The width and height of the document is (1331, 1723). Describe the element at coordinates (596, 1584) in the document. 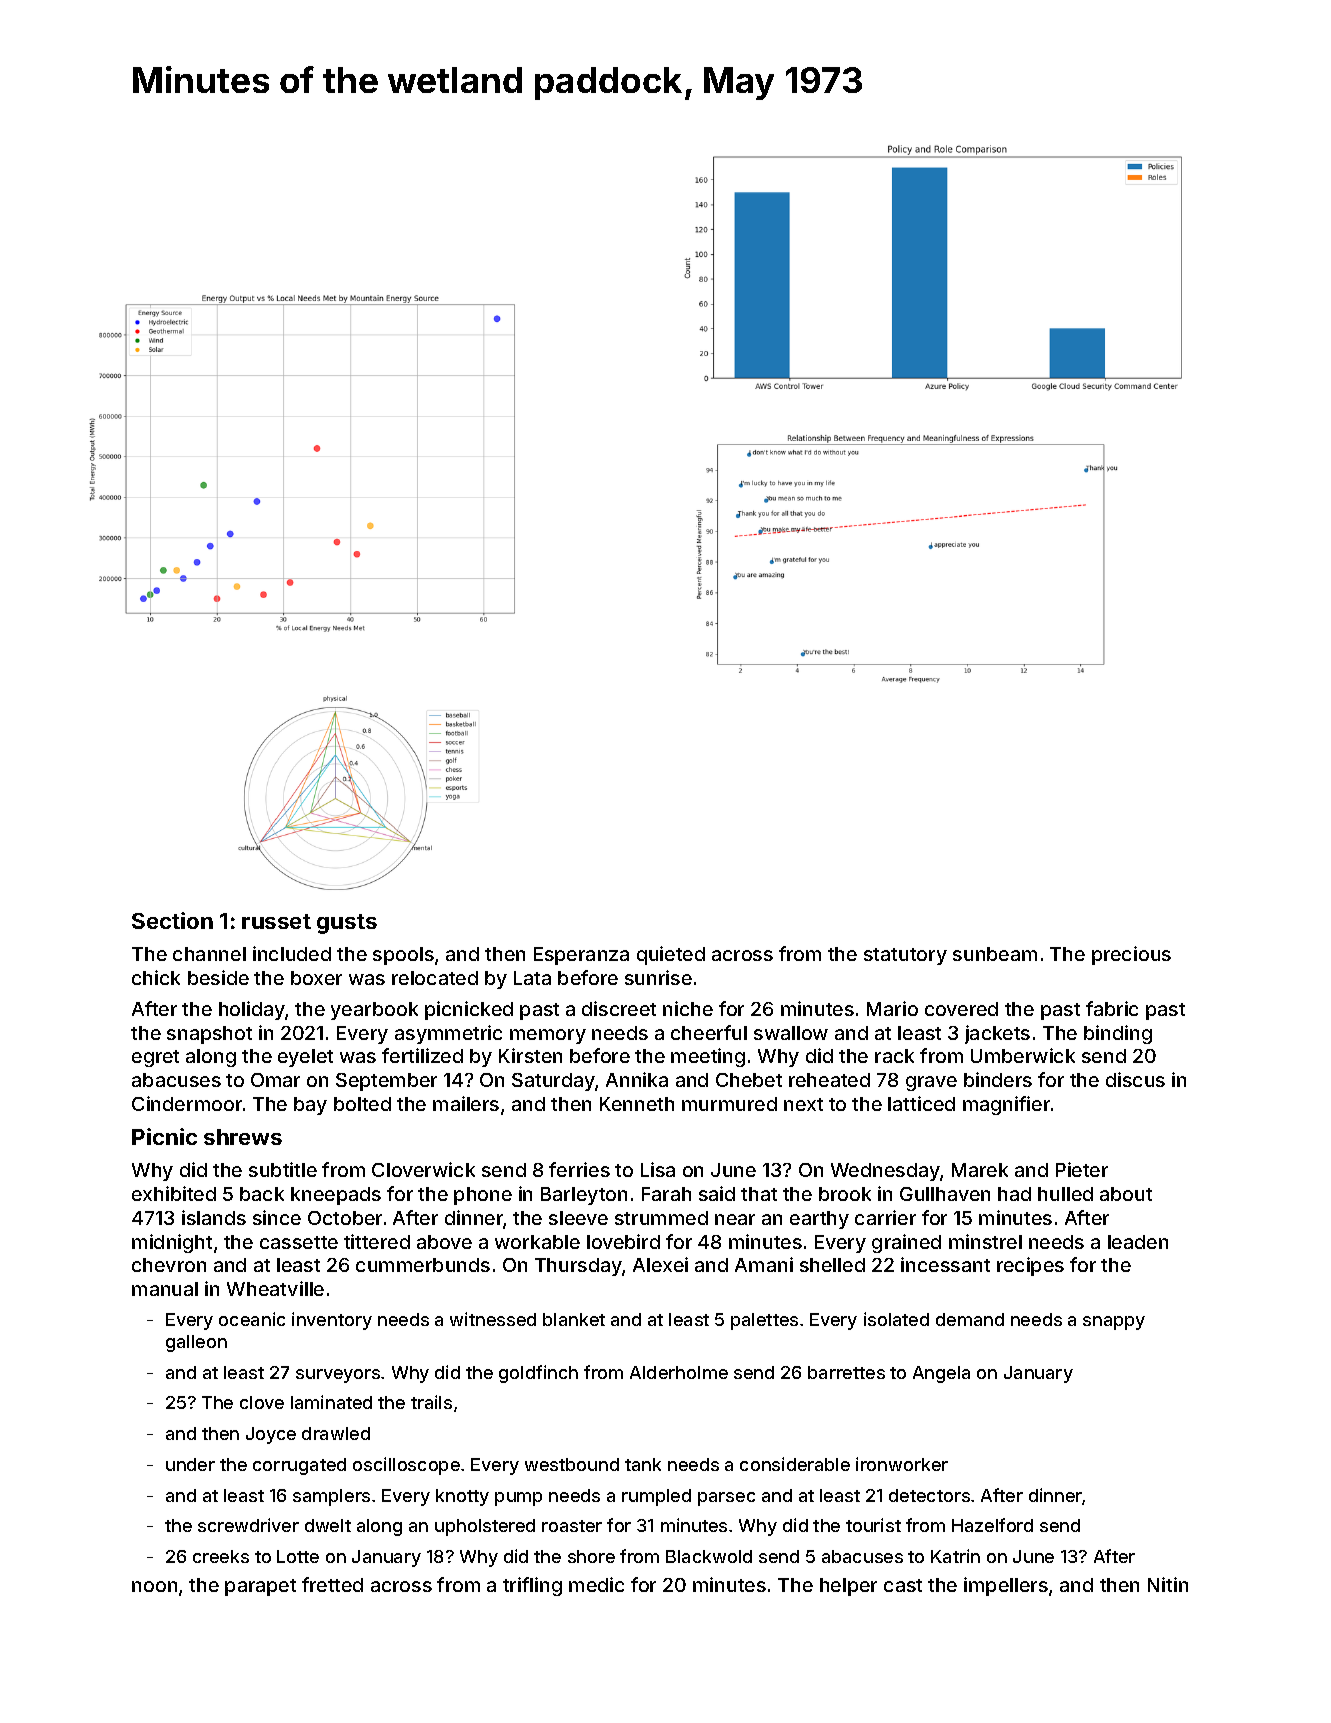

I see `medic` at that location.
